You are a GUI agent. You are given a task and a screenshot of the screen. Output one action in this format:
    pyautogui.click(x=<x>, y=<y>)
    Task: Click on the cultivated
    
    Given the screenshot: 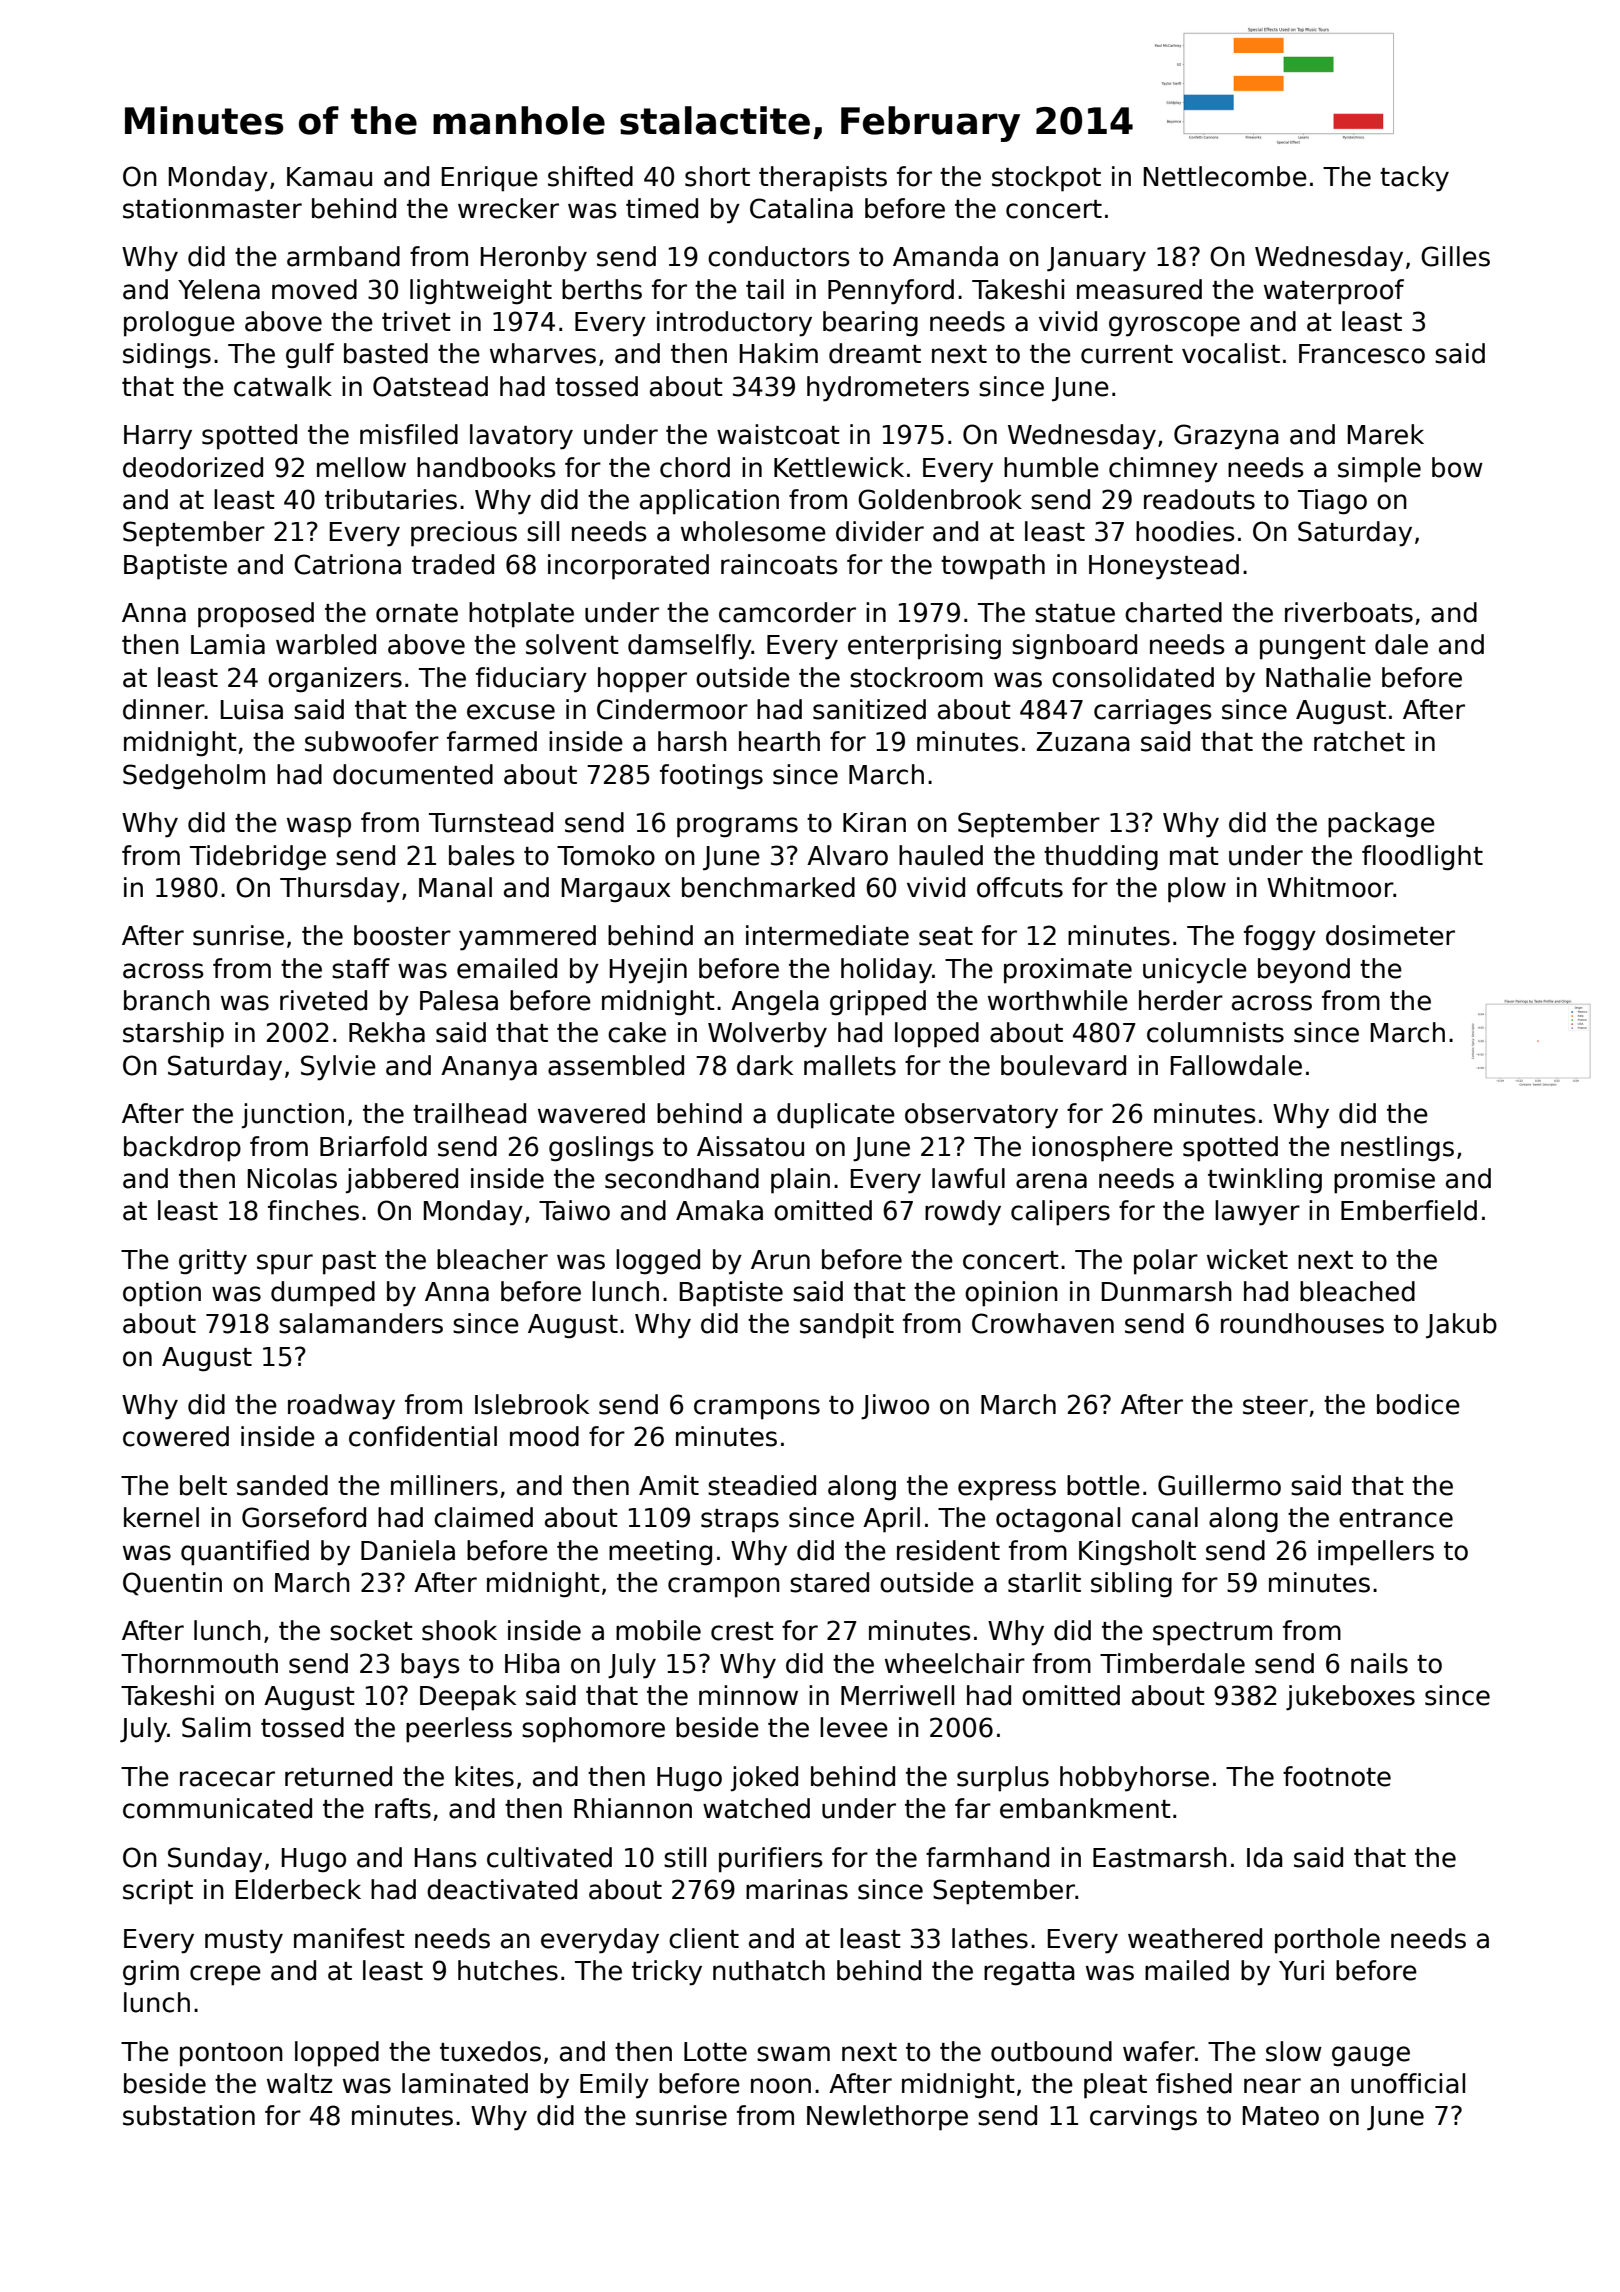 What is the action you would take?
    pyautogui.click(x=549, y=1857)
